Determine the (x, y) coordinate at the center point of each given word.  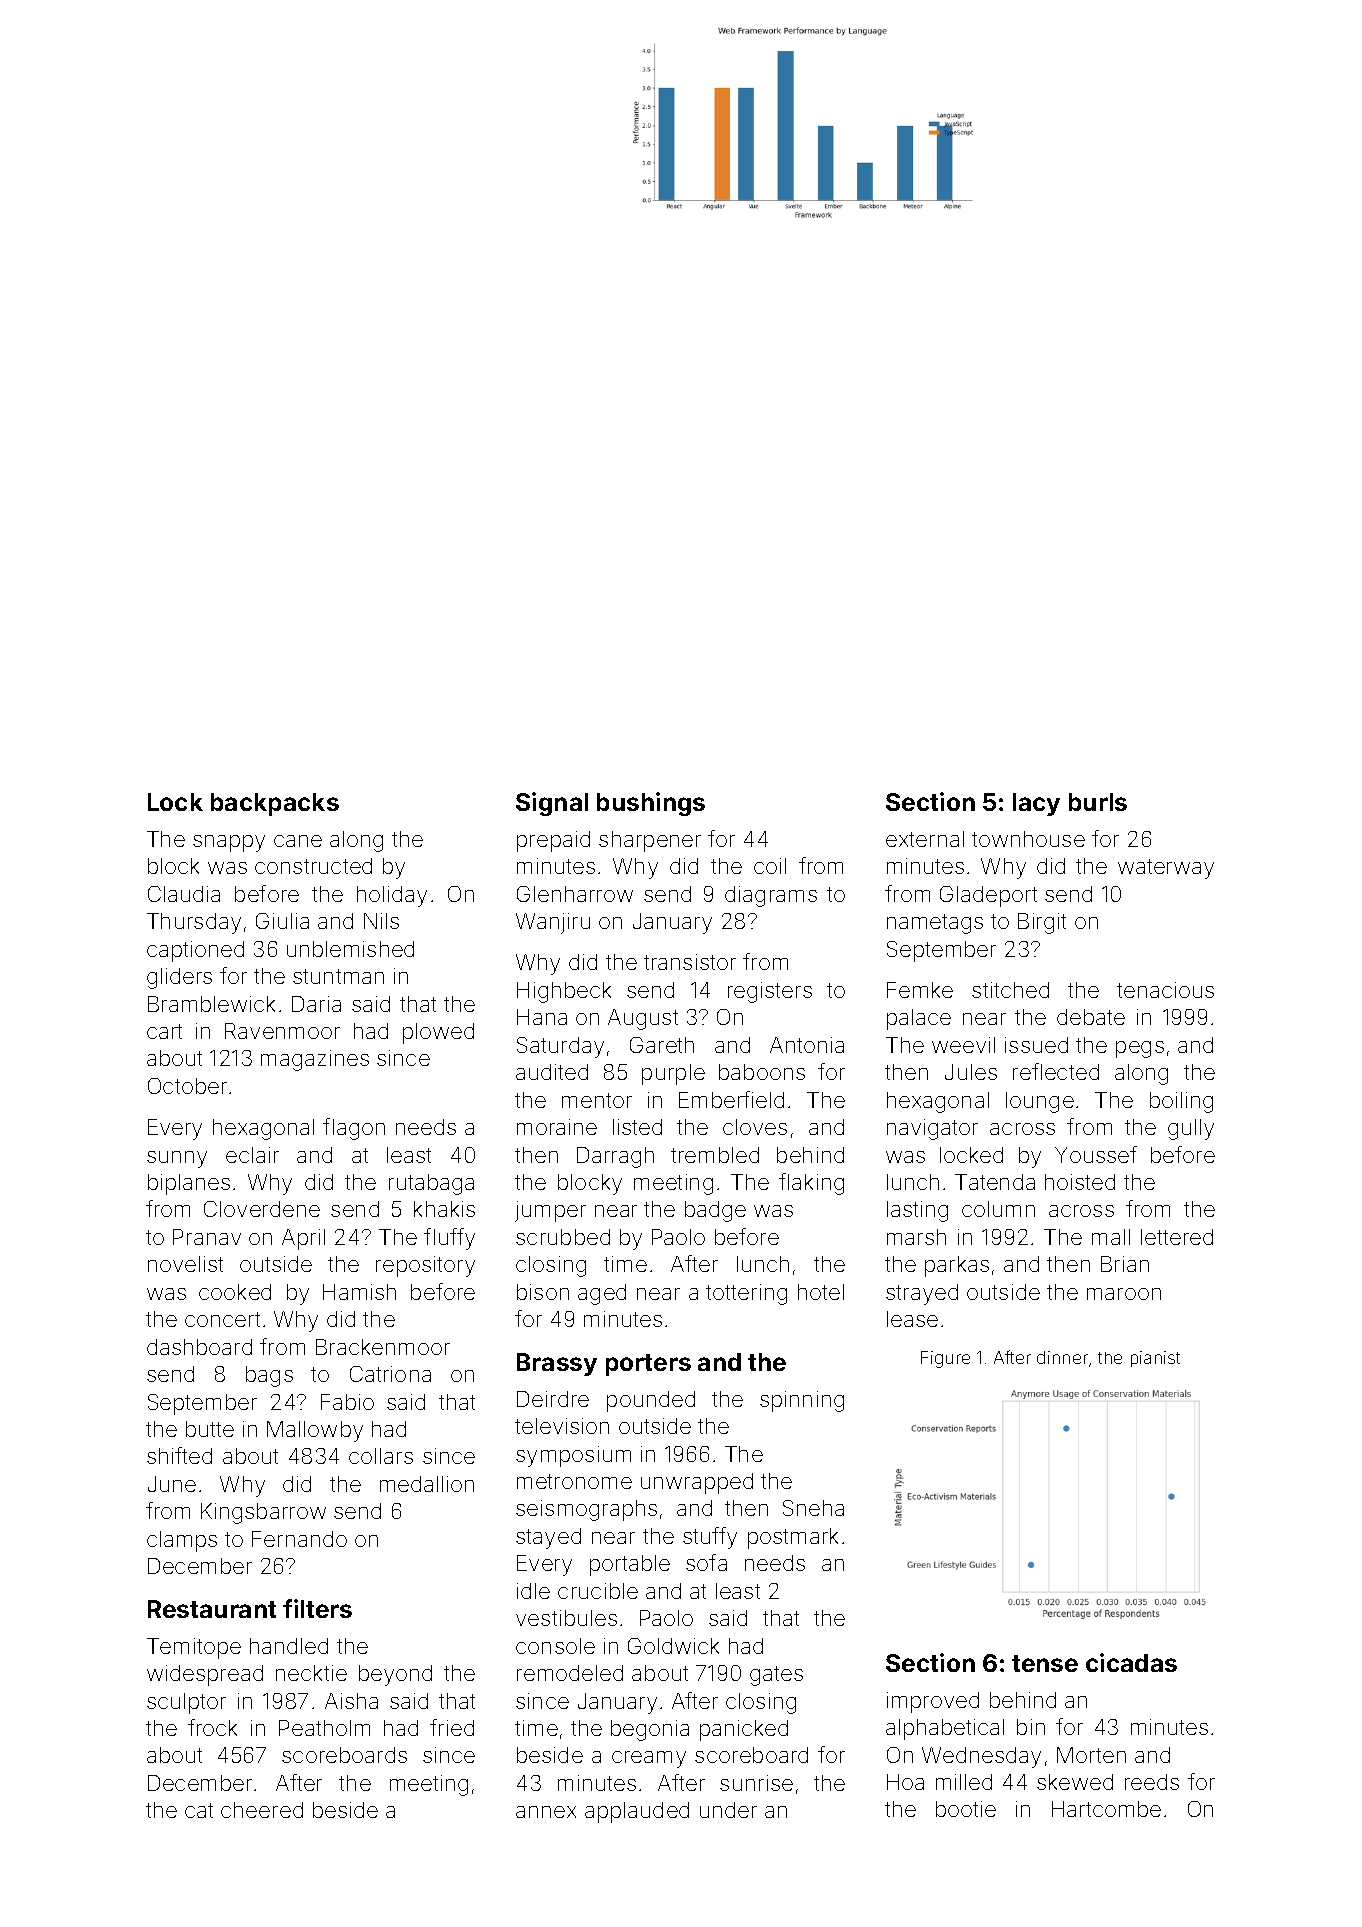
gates (776, 1676)
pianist (1155, 1359)
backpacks (275, 804)
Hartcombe (1106, 1809)
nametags (935, 924)
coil (770, 866)
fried (452, 1727)
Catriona (390, 1374)
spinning (802, 1401)
